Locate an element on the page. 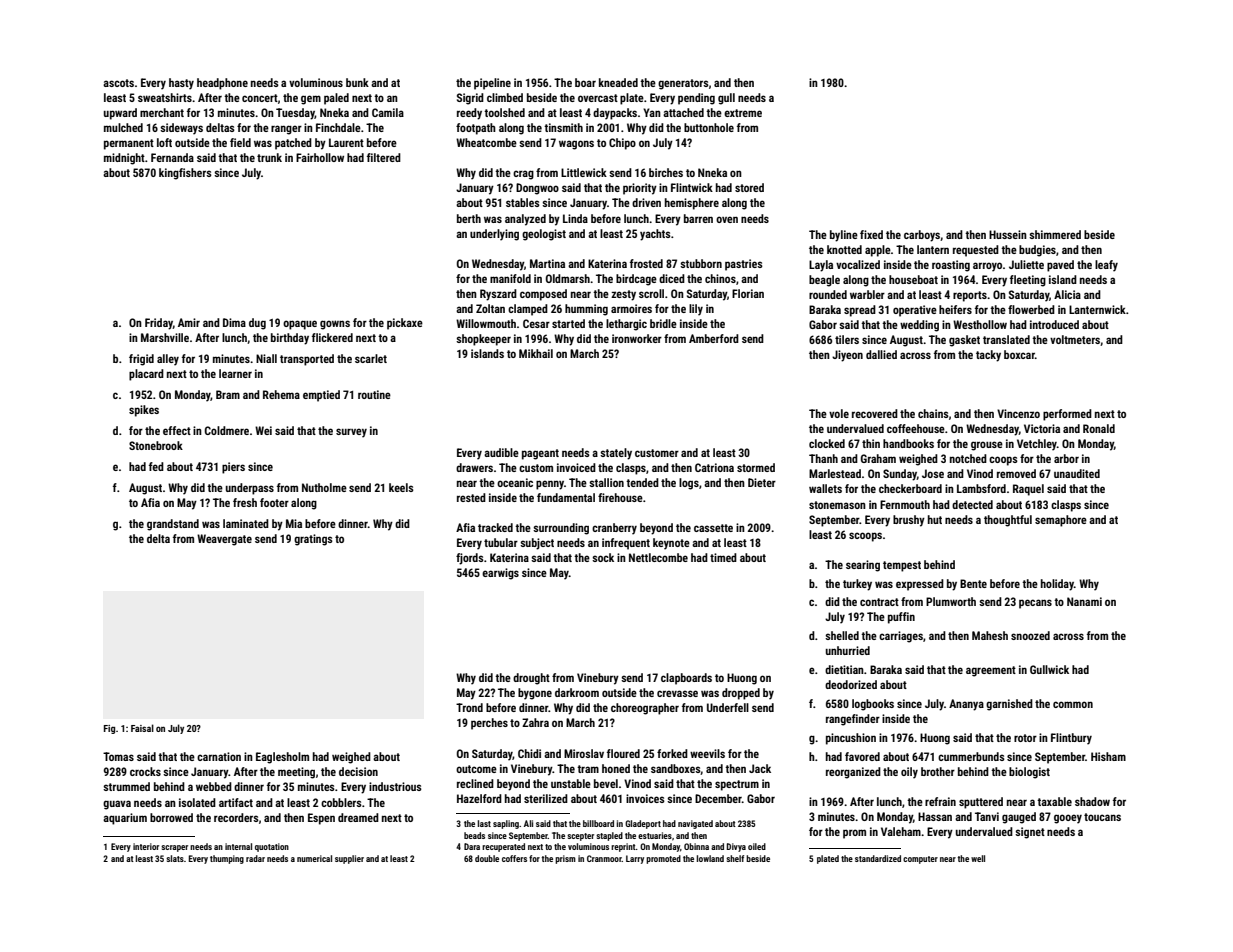 This page has width=1233, height=952. grandstand is located at coordinates (173, 525).
